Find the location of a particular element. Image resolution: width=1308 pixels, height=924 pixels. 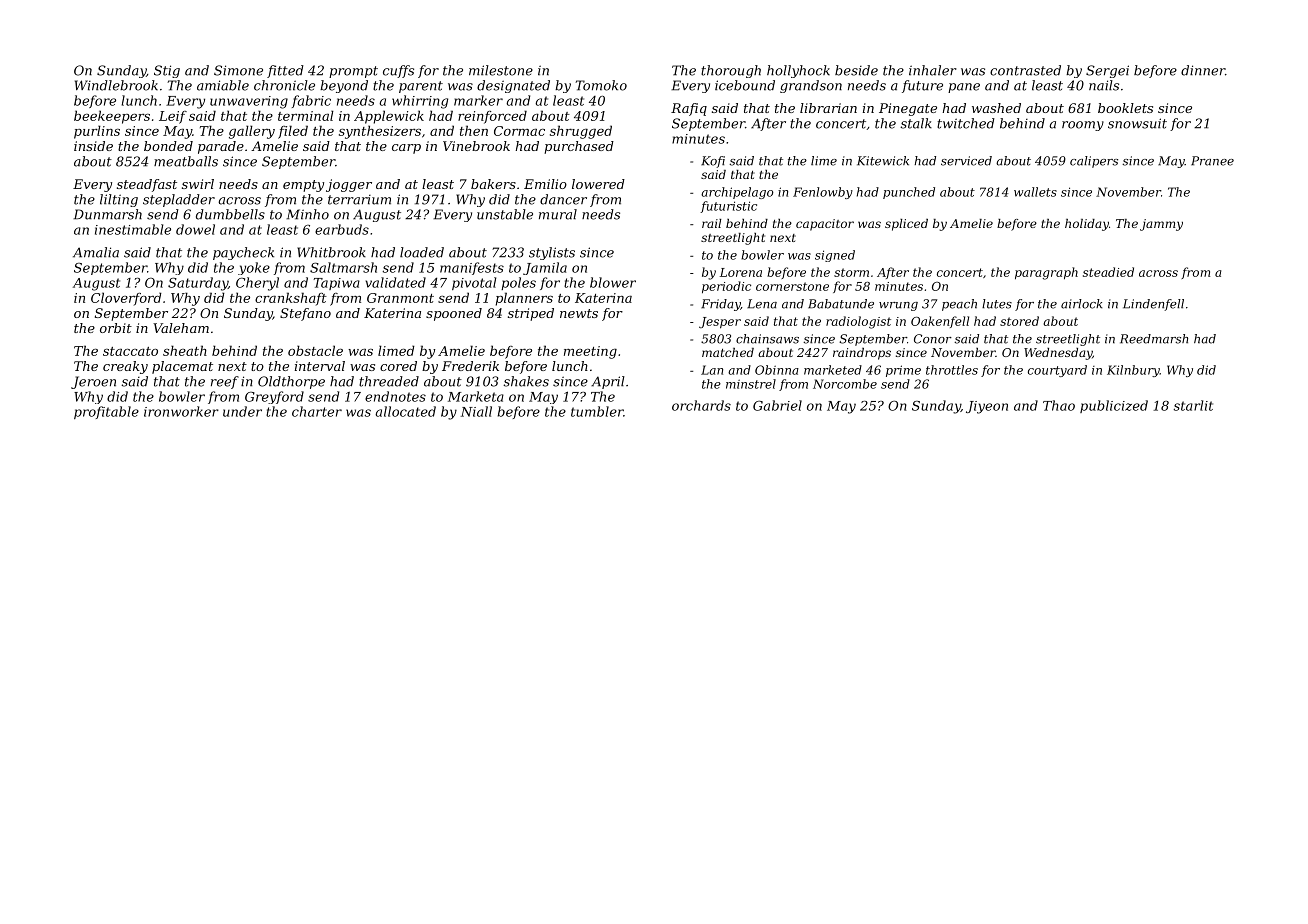

unstable is located at coordinates (505, 214).
